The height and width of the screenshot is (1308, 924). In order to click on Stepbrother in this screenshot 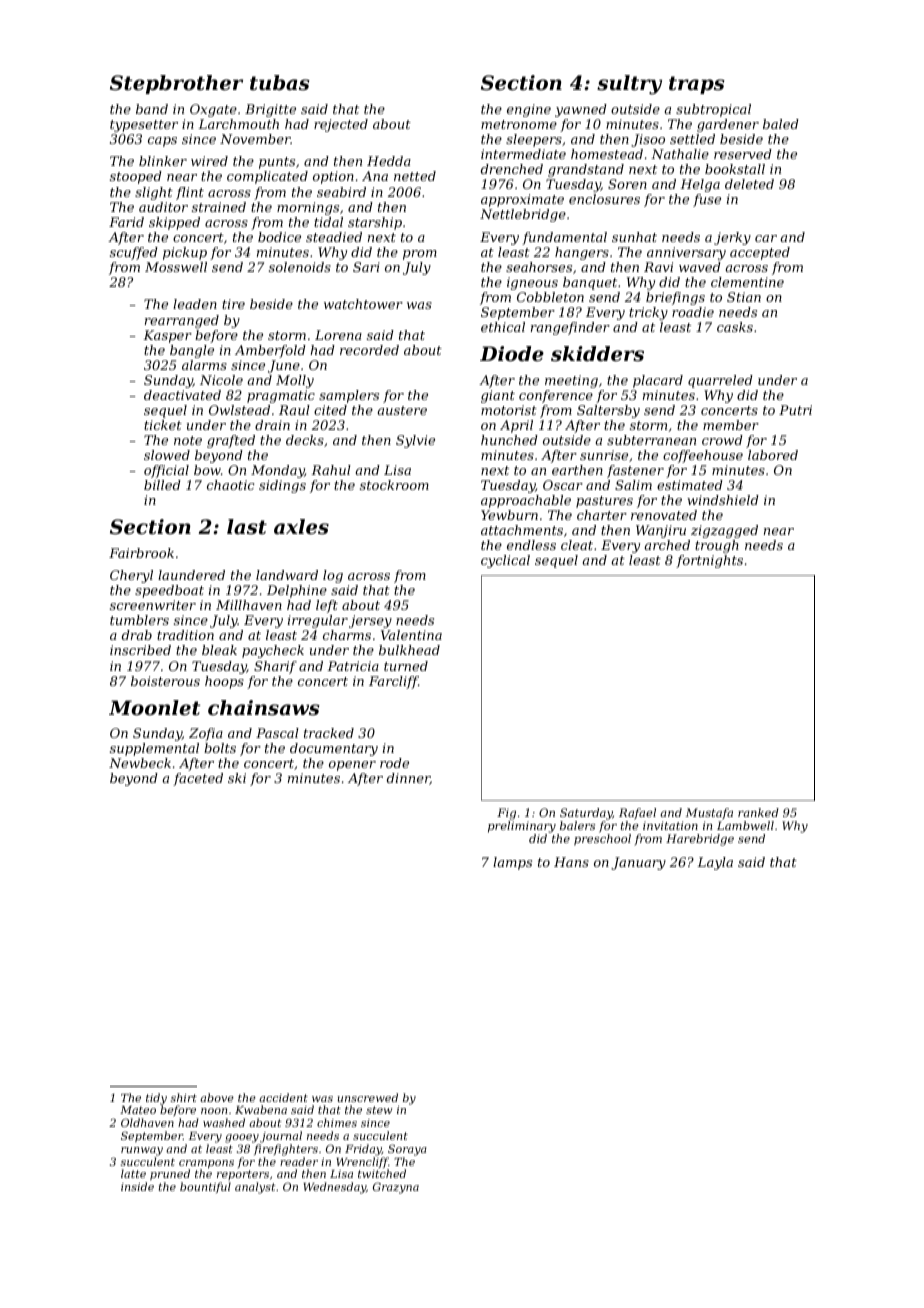, I will do `click(176, 84)`.
